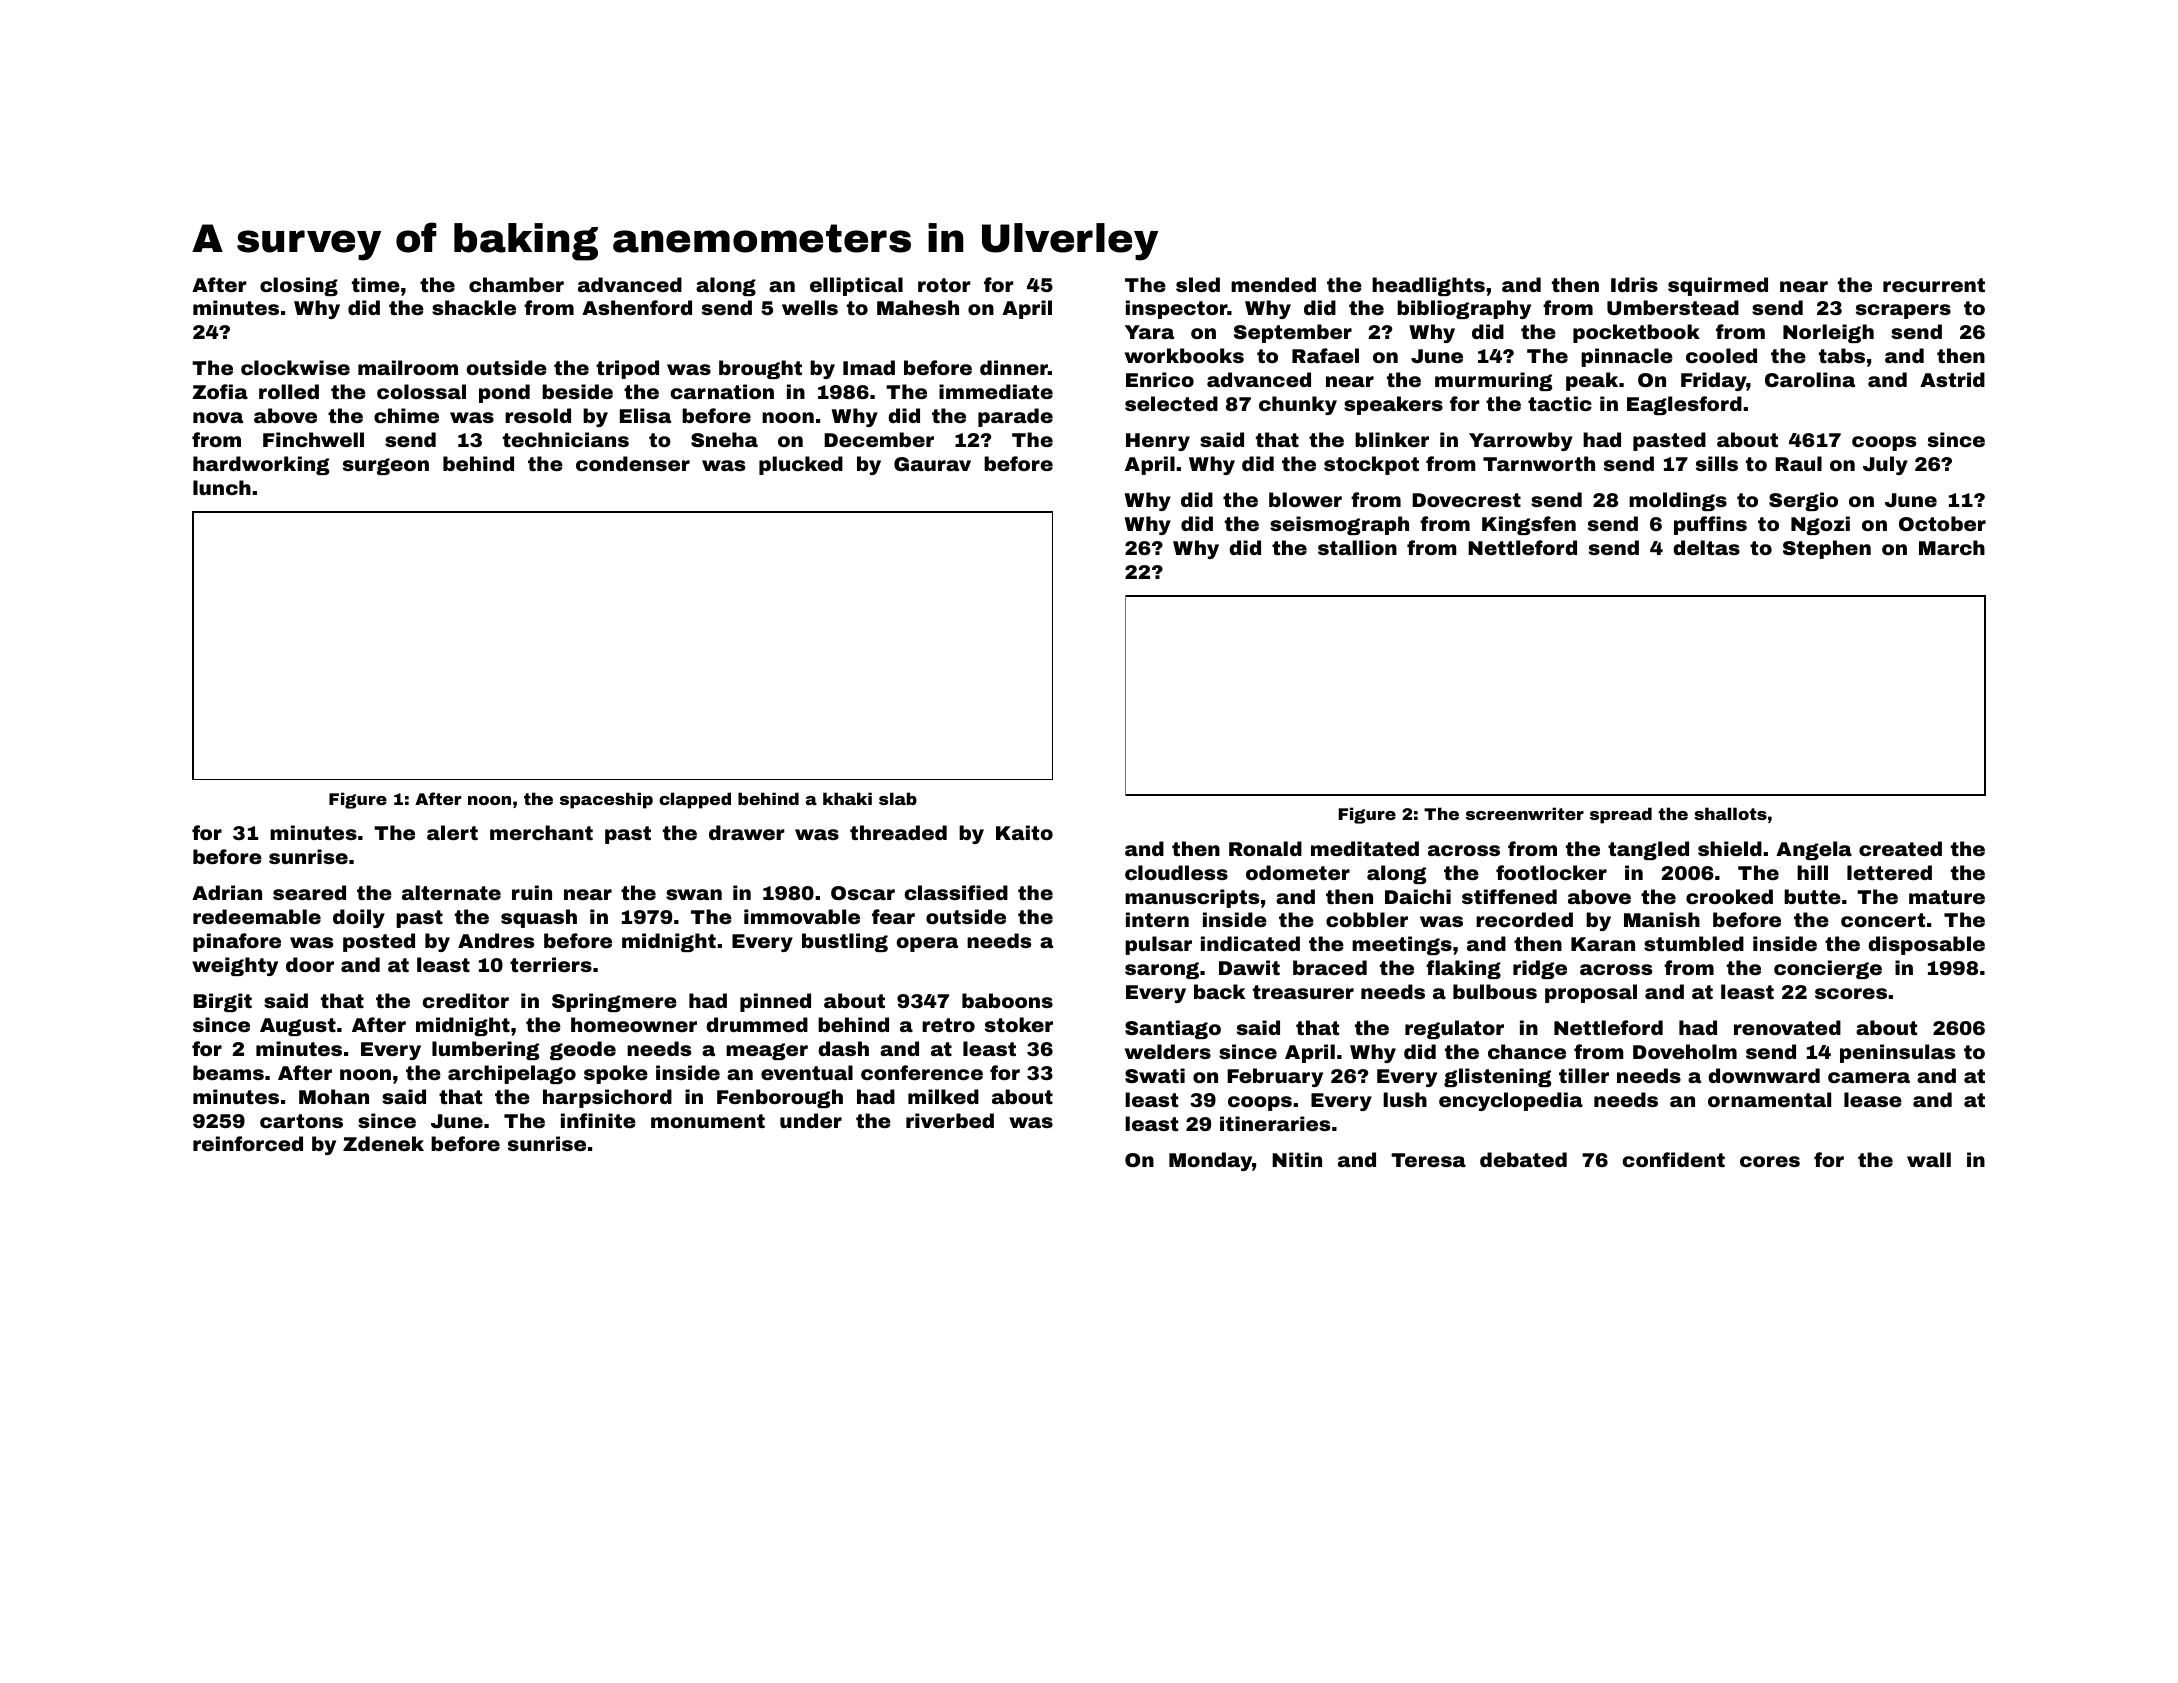  Describe the element at coordinates (222, 487) in the document. I see `lunch` at that location.
